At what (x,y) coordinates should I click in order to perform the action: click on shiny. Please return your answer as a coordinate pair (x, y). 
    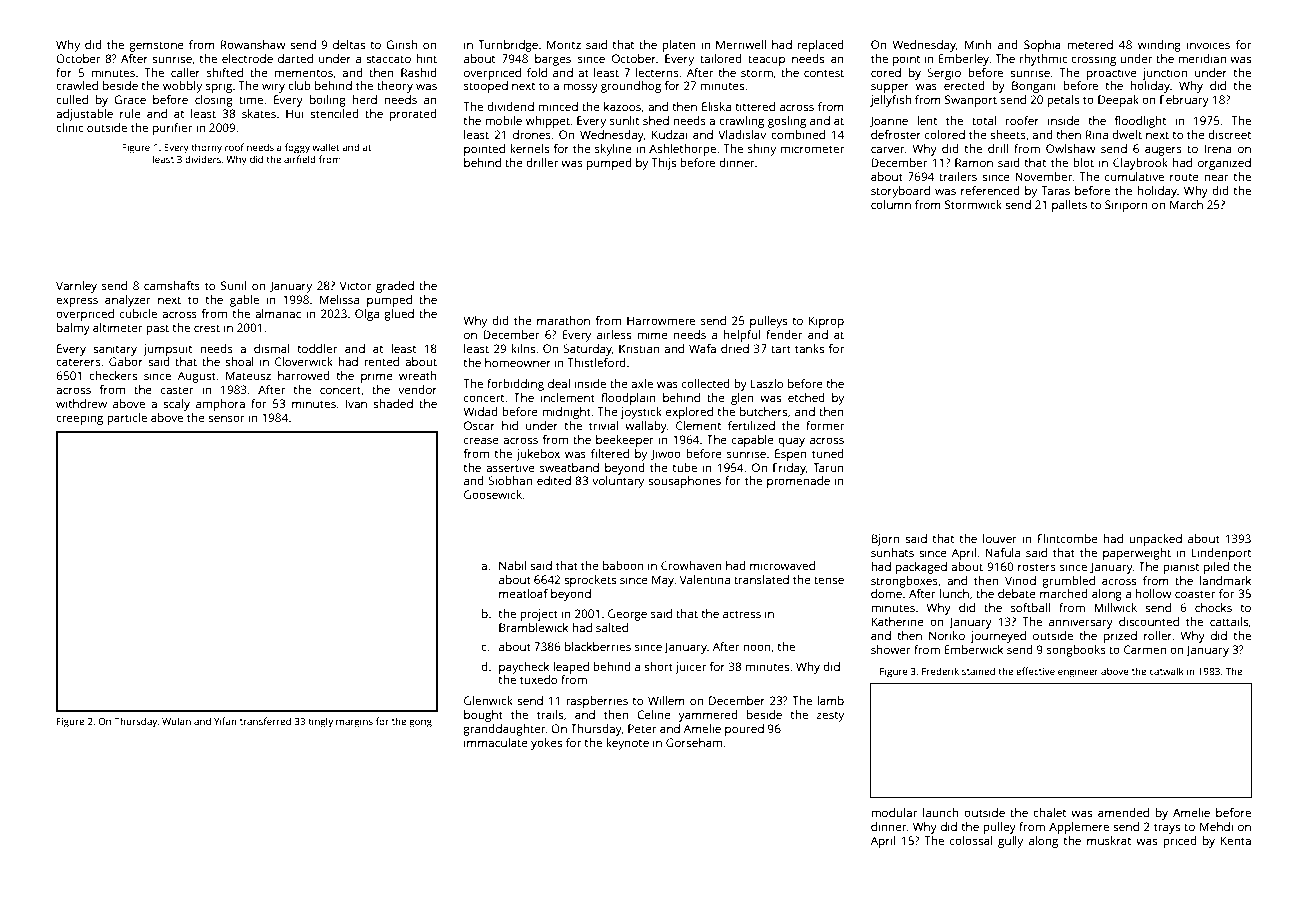
    Looking at the image, I should click on (762, 150).
